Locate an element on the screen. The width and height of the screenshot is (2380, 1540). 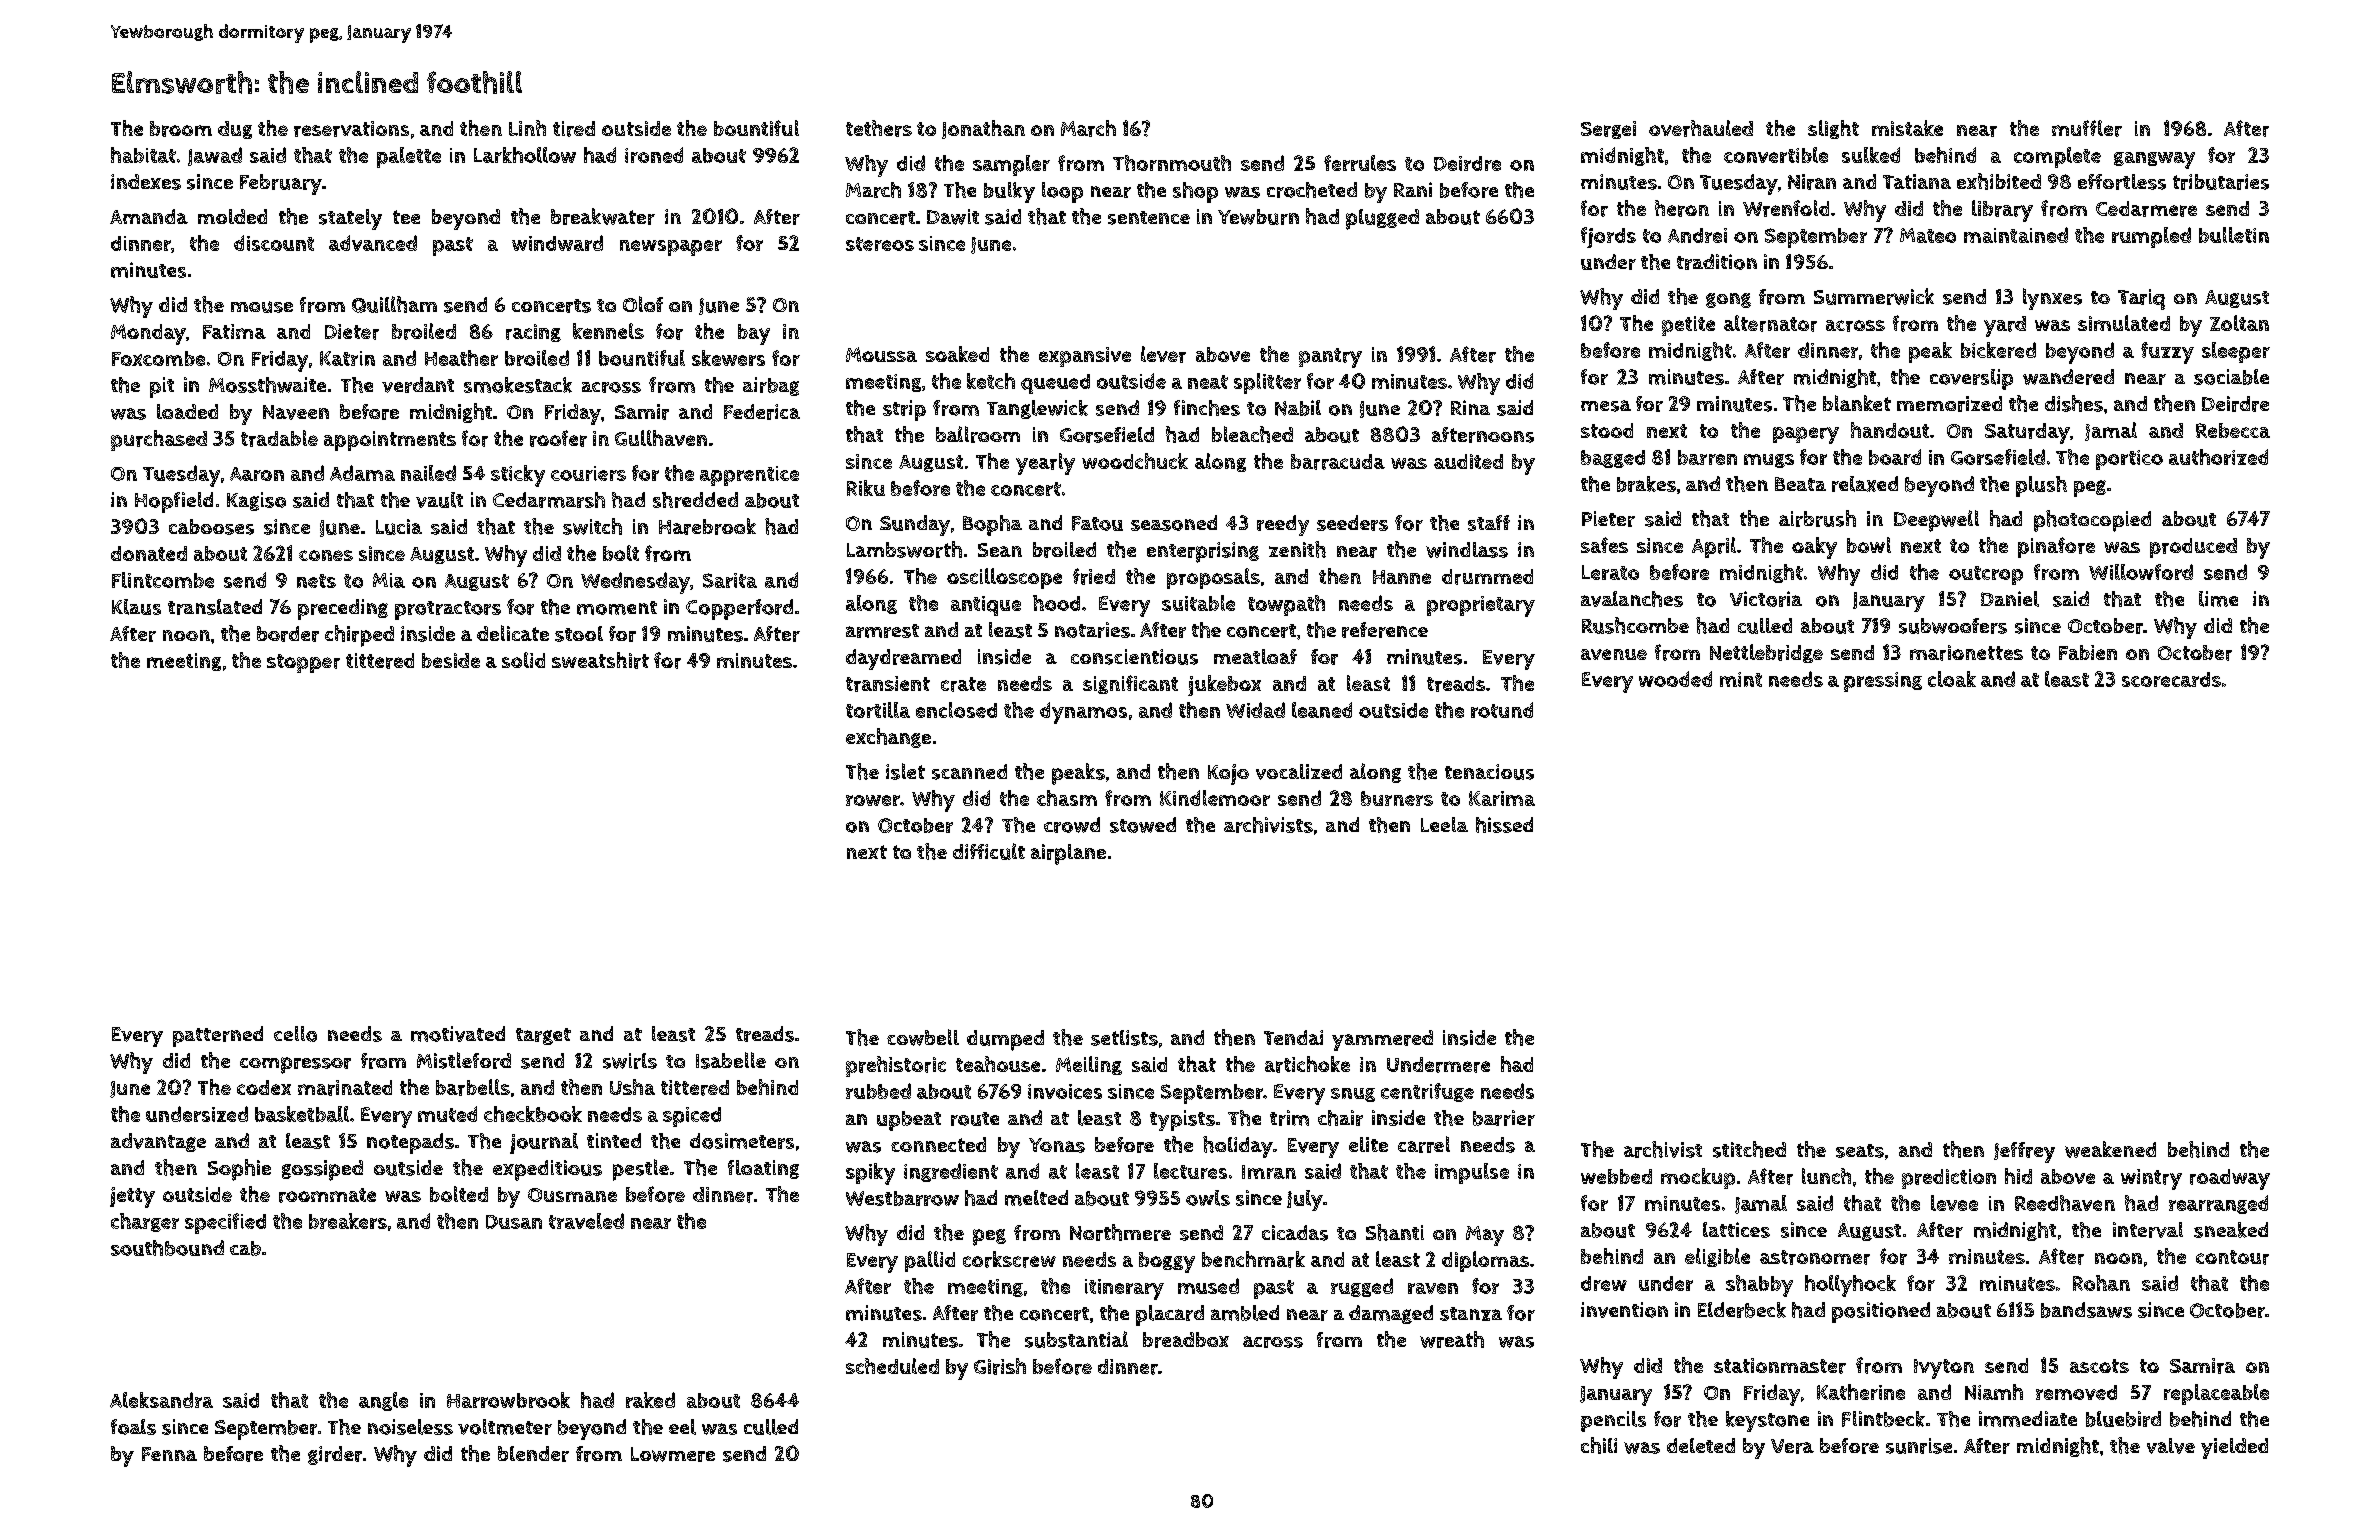
Shanti is located at coordinates (1395, 1232).
